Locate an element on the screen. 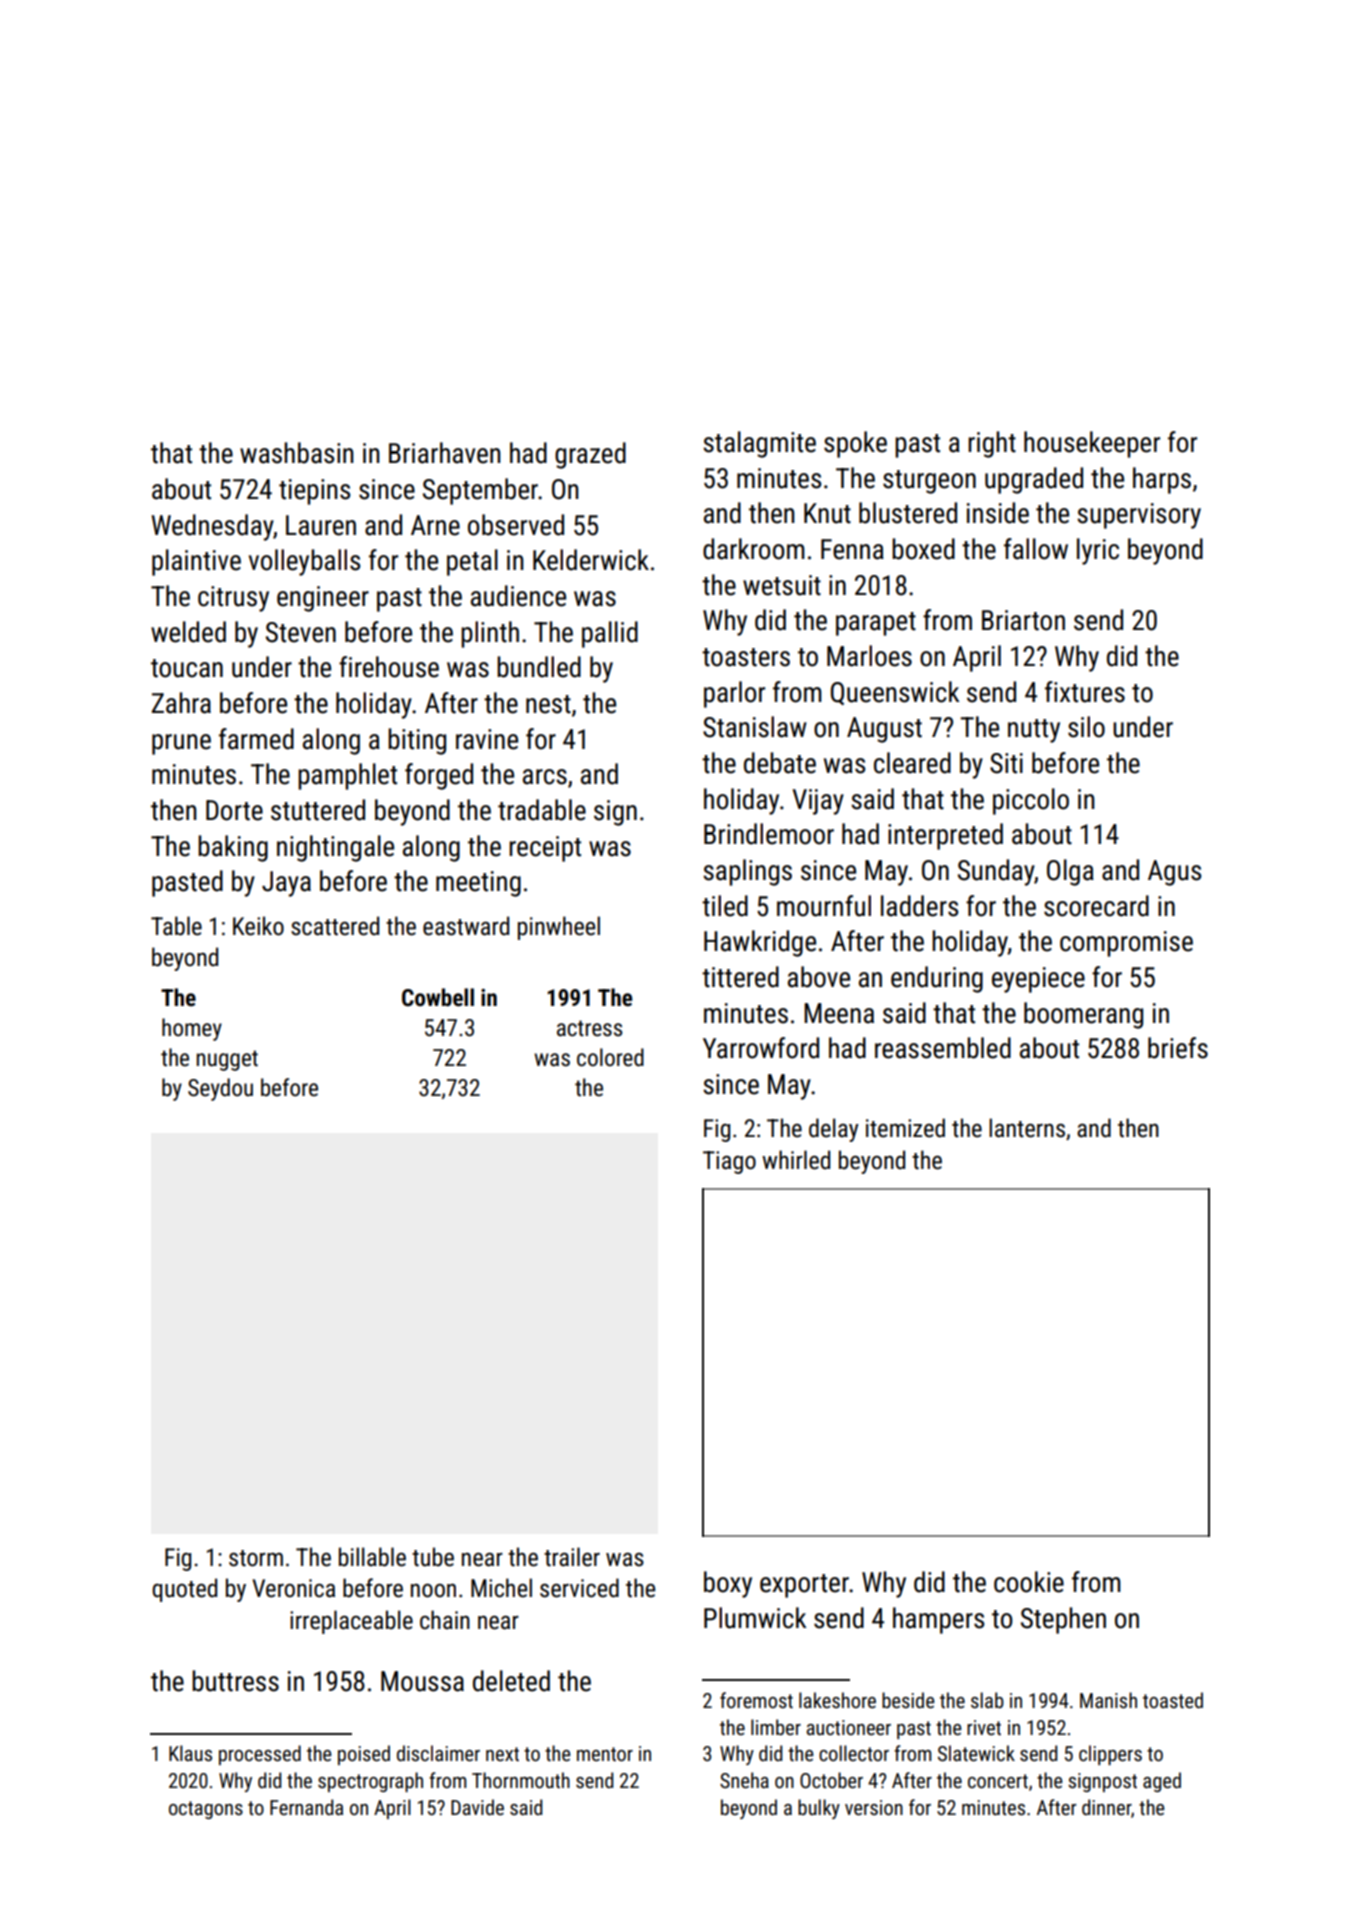 Image resolution: width=1360 pixels, height=1924 pixels. harps is located at coordinates (1162, 480).
